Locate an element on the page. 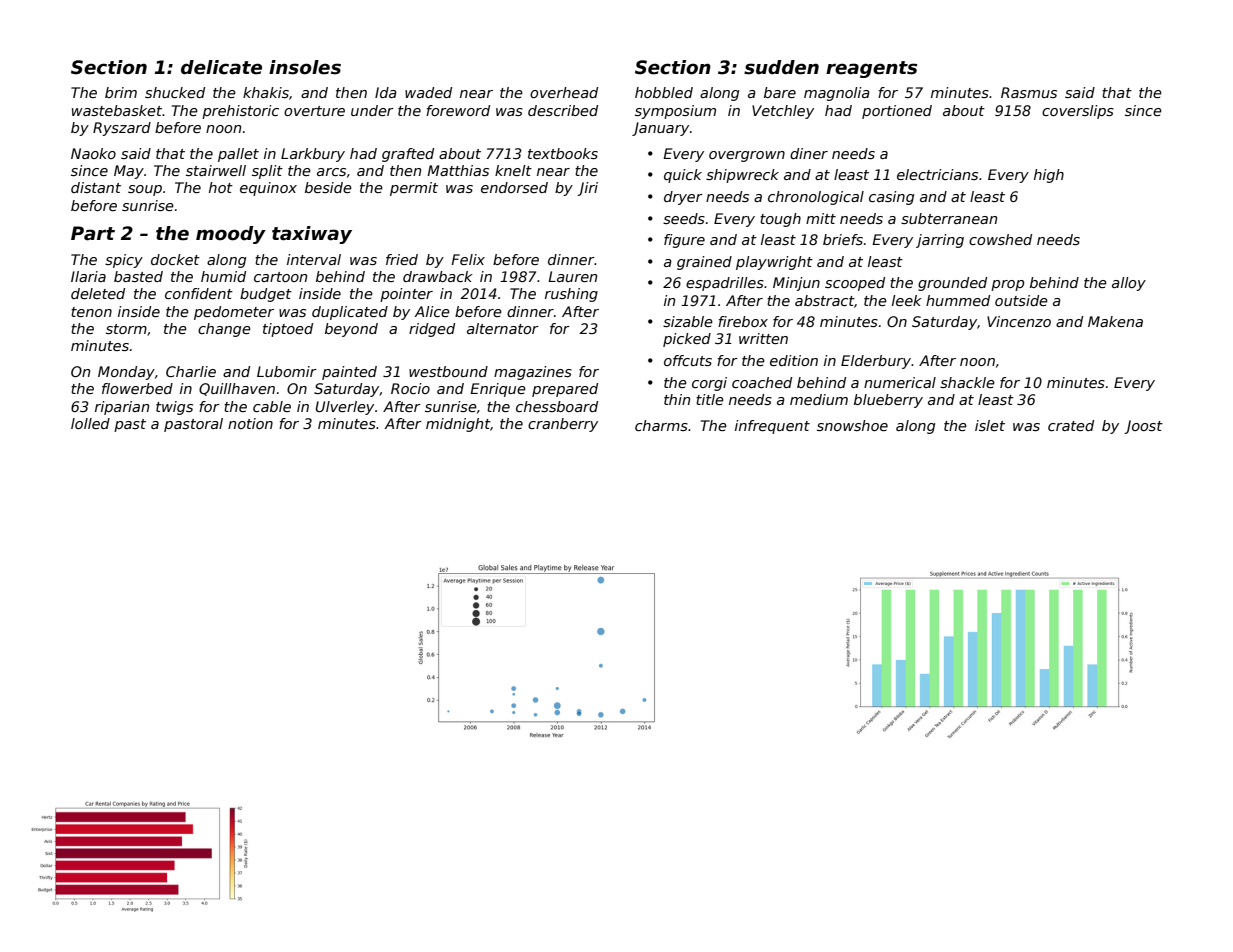 Image resolution: width=1233 pixels, height=952 pixels. Vetchley is located at coordinates (783, 112).
